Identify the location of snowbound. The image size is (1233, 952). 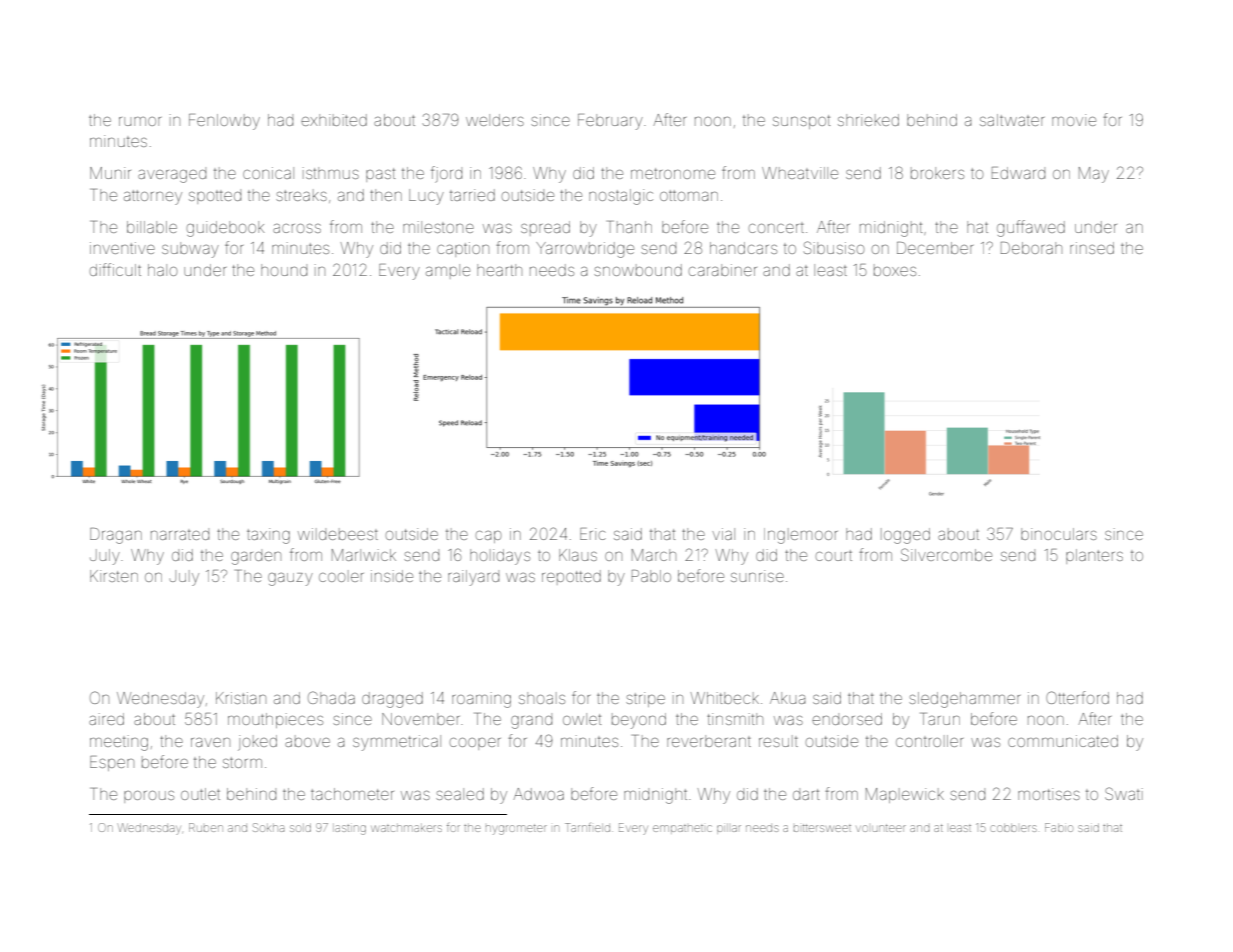
(638, 270).
